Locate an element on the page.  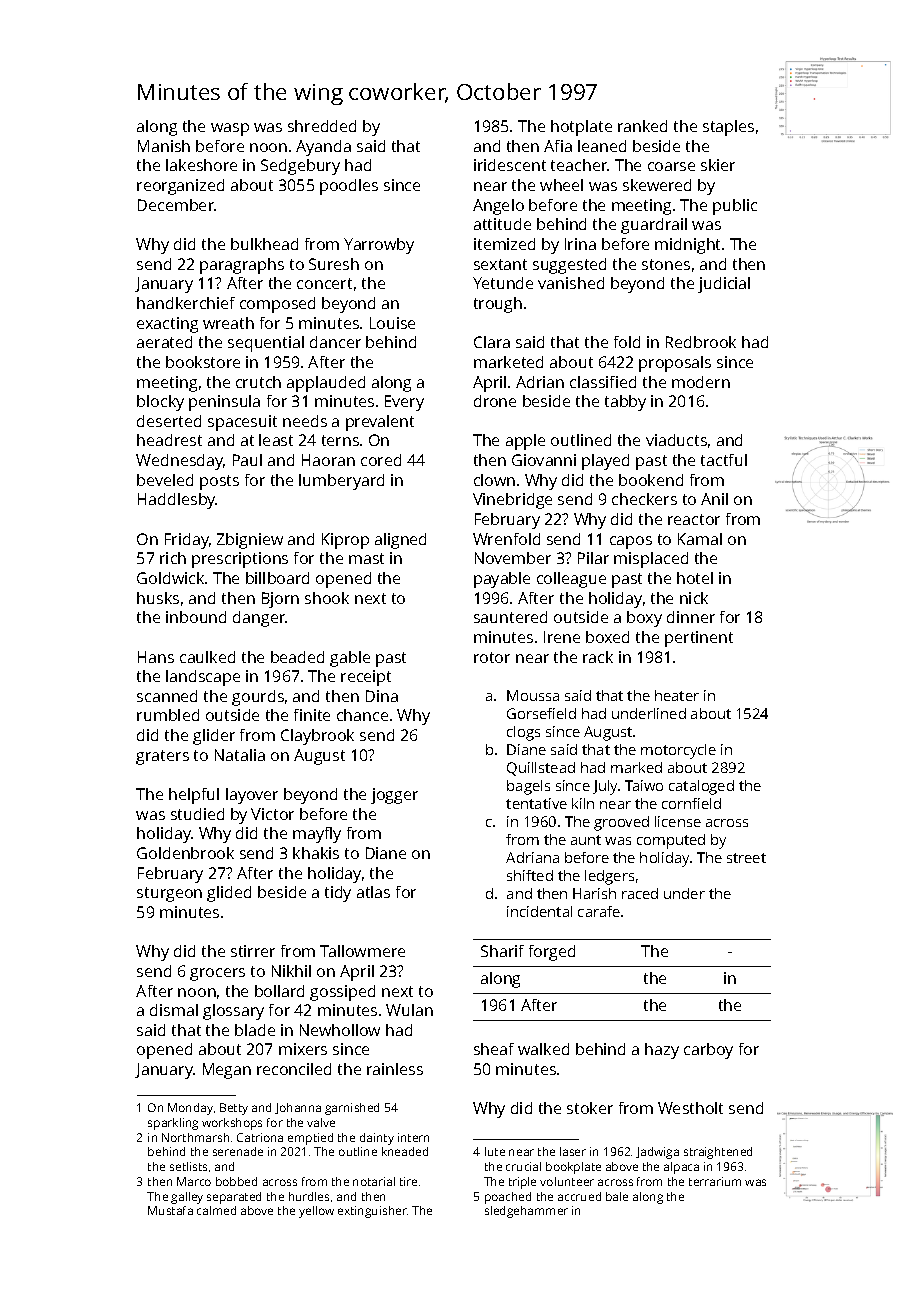
Manish is located at coordinates (164, 146).
